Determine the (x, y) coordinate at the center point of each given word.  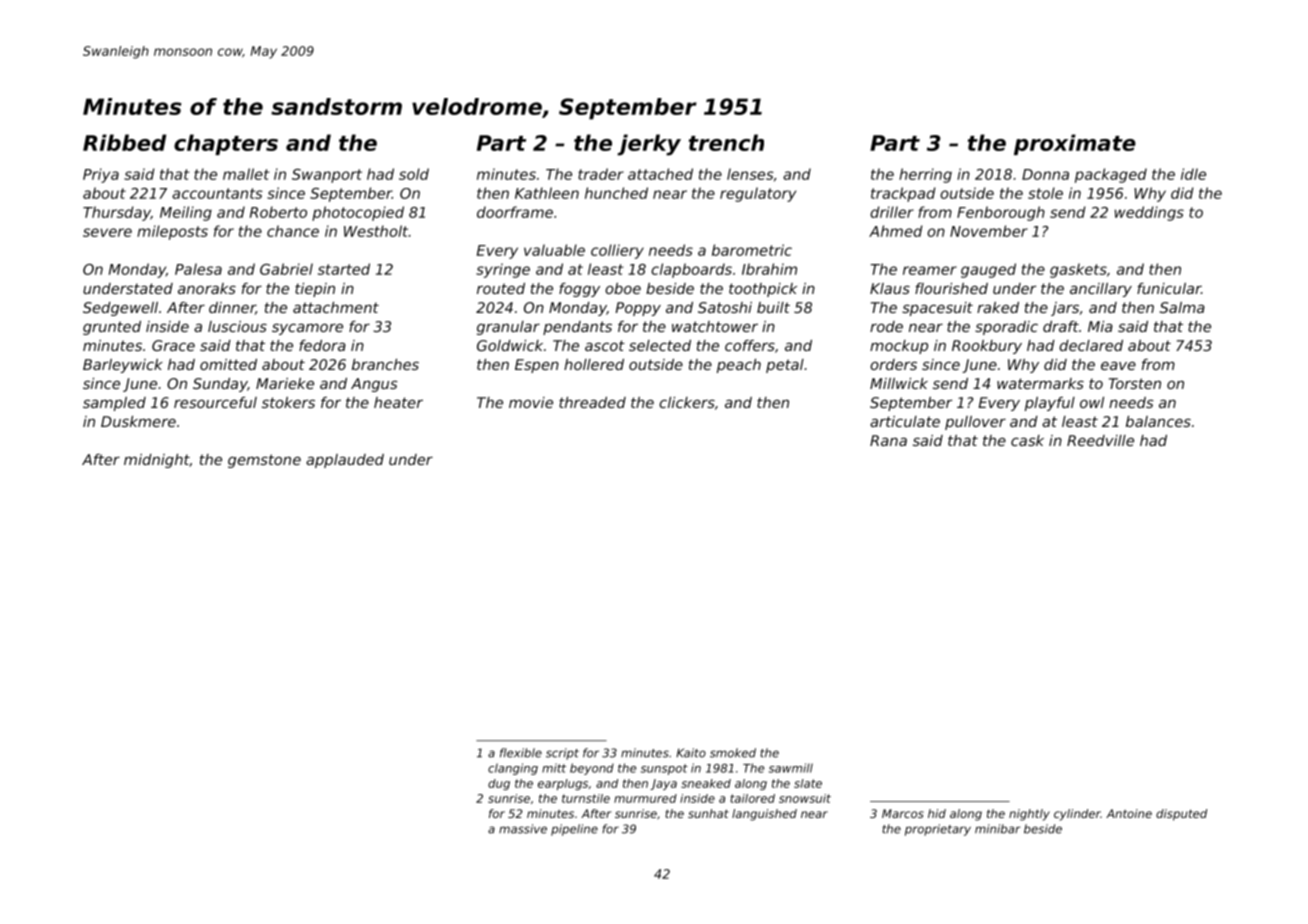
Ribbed (124, 142)
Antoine (1129, 813)
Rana (888, 440)
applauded (345, 461)
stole (1045, 193)
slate (808, 783)
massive (523, 829)
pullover (975, 423)
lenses (750, 174)
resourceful (215, 402)
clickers (687, 402)
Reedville (1100, 440)
